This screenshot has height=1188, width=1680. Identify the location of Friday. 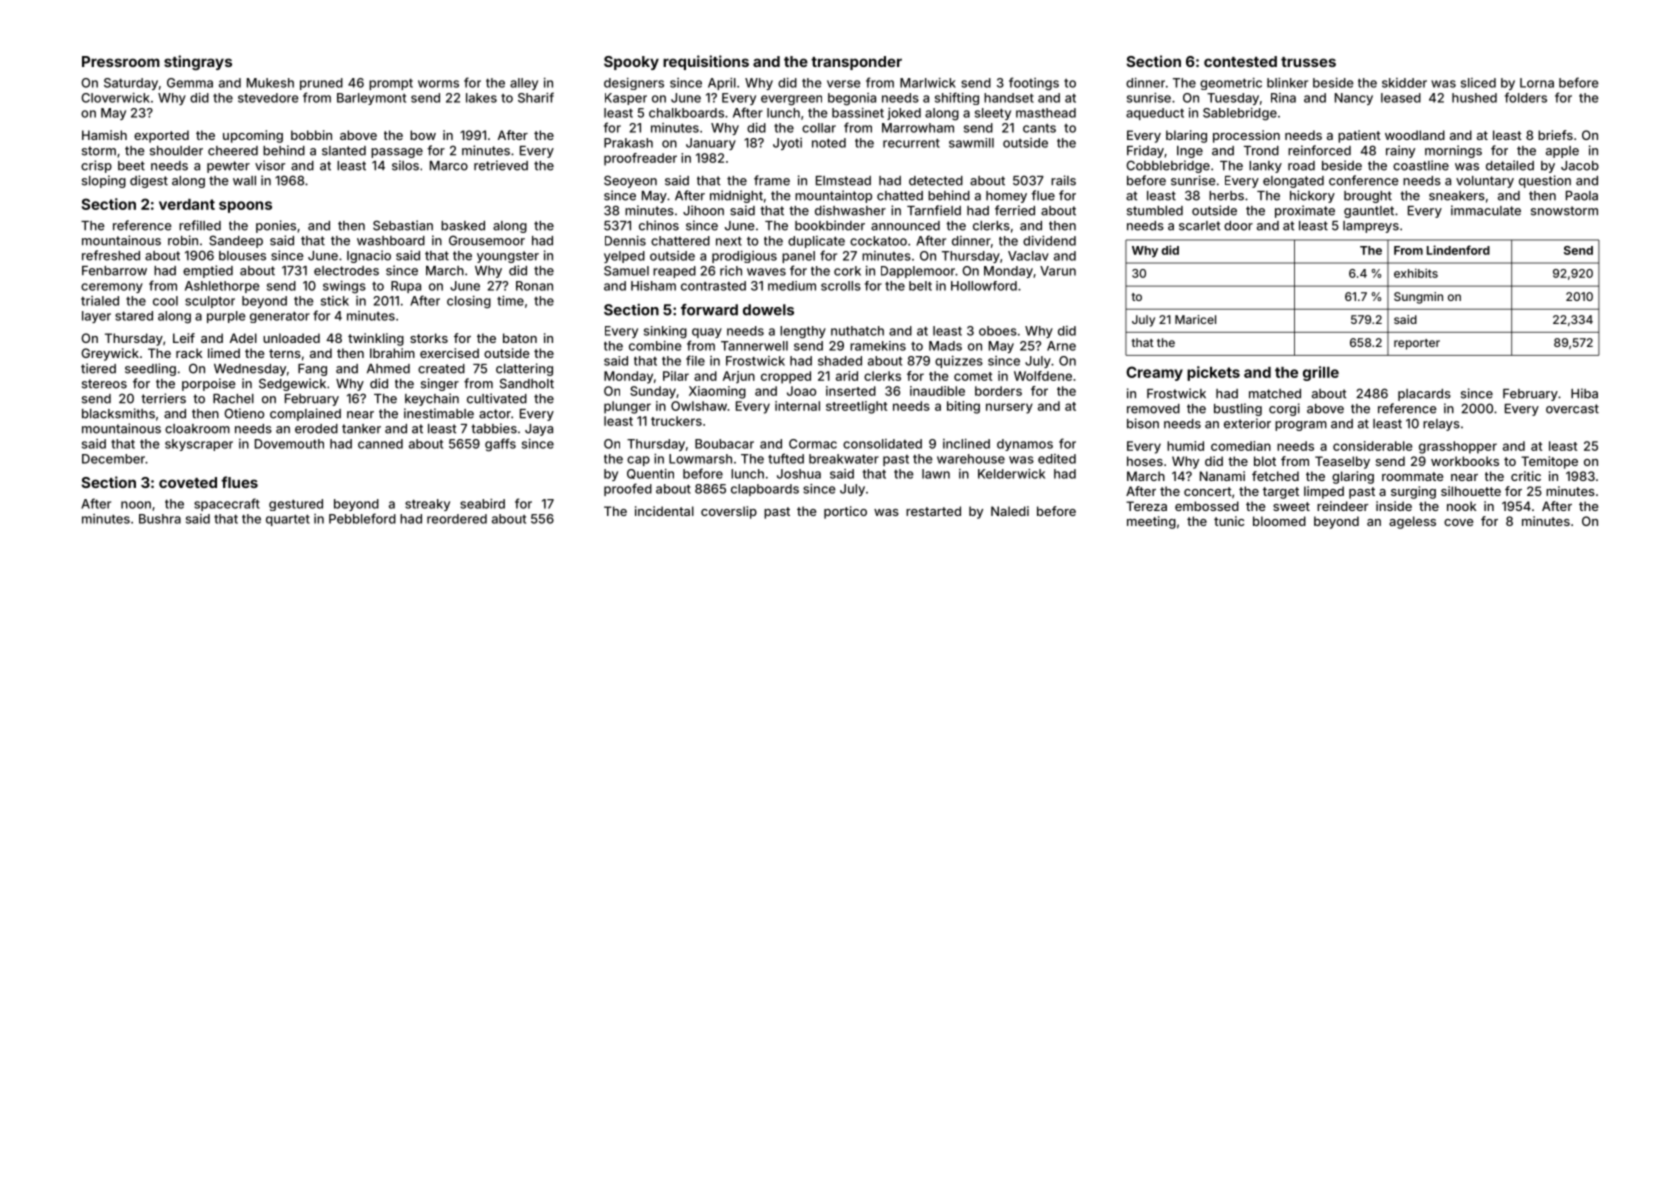
(1145, 151).
